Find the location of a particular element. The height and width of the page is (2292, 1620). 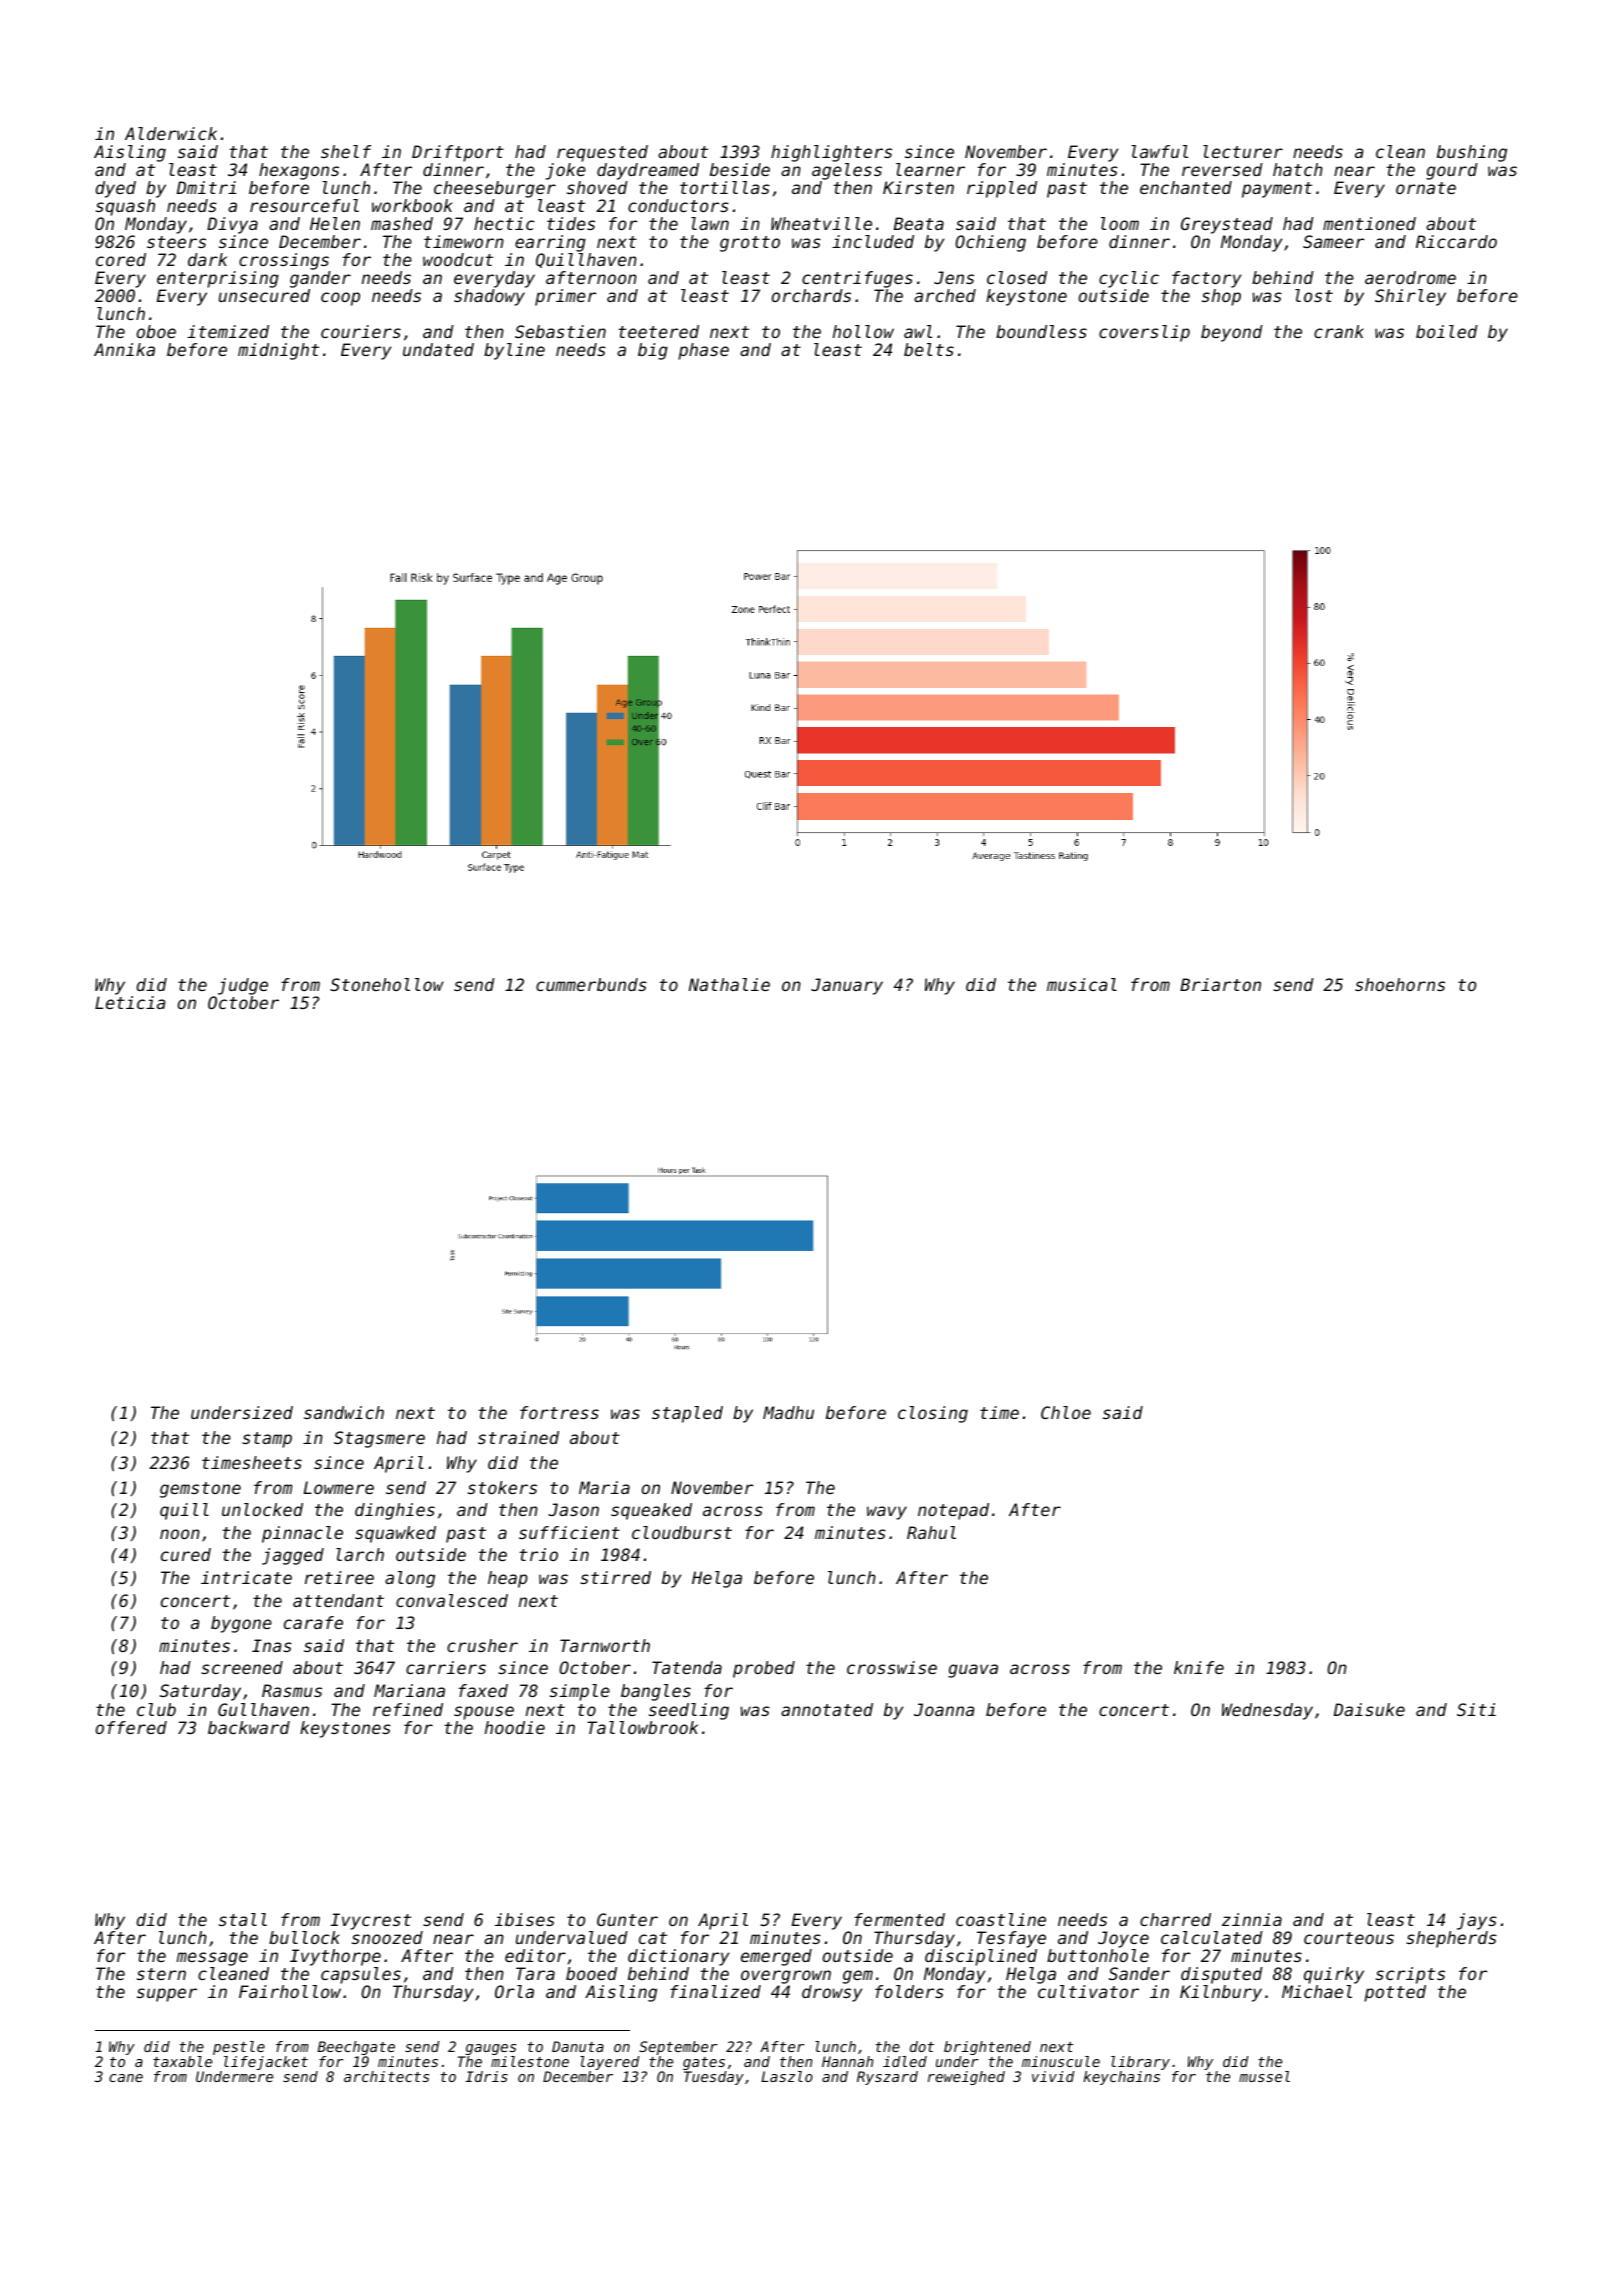

Sameer is located at coordinates (1334, 241).
